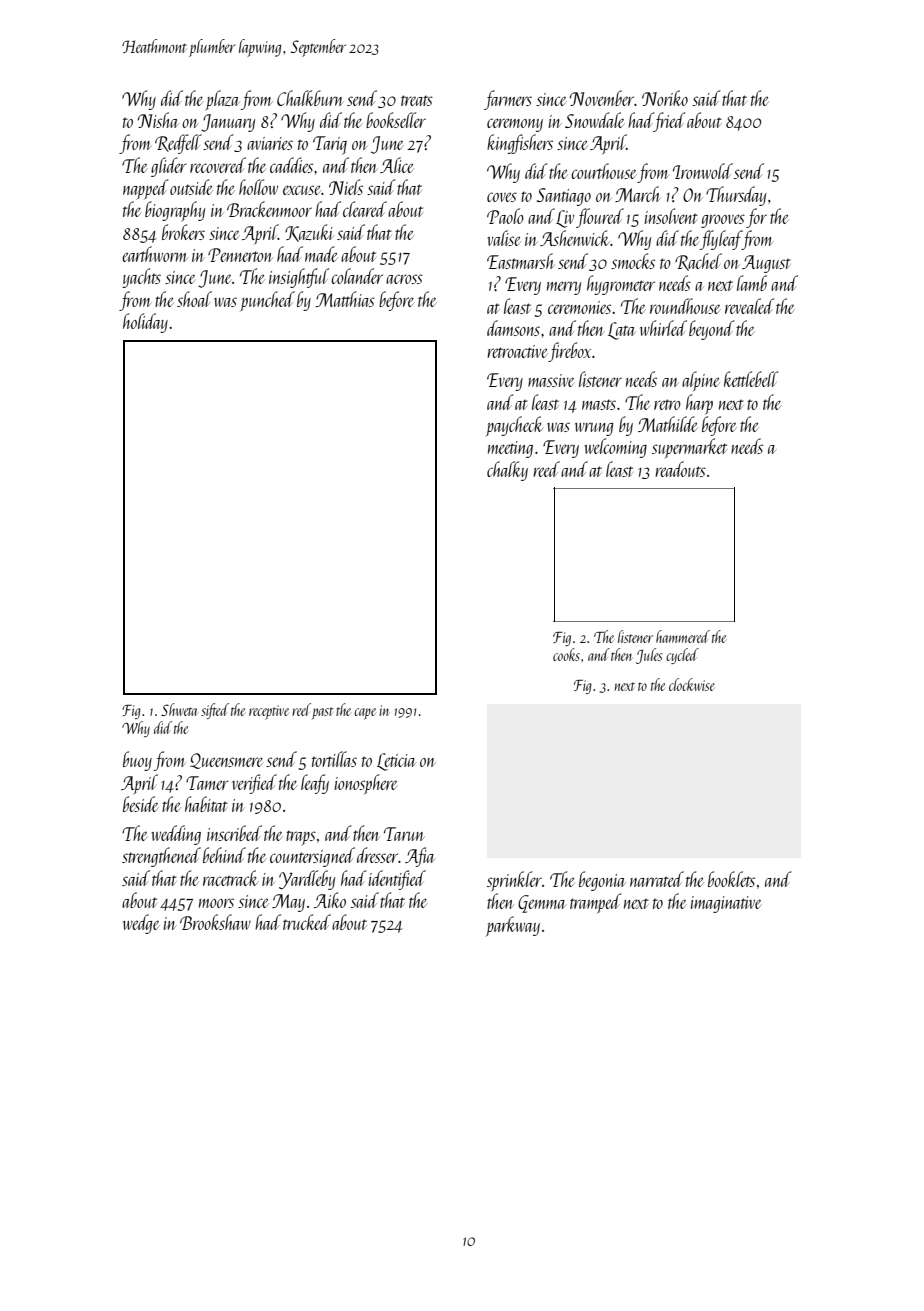 The image size is (924, 1311). What do you see at coordinates (689, 448) in the screenshot?
I see `supermarket` at bounding box center [689, 448].
